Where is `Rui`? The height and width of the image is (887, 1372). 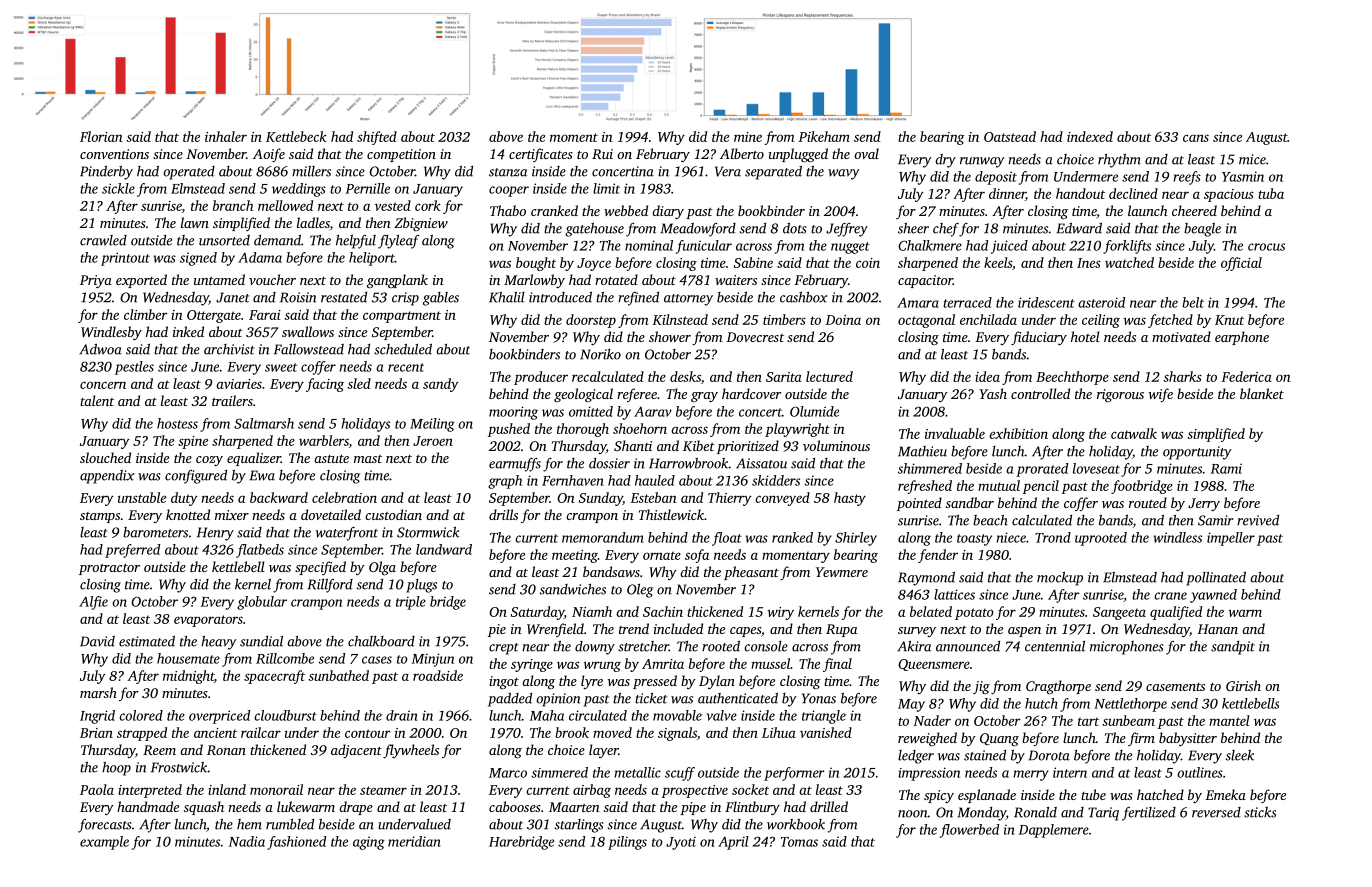 Rui is located at coordinates (602, 154).
